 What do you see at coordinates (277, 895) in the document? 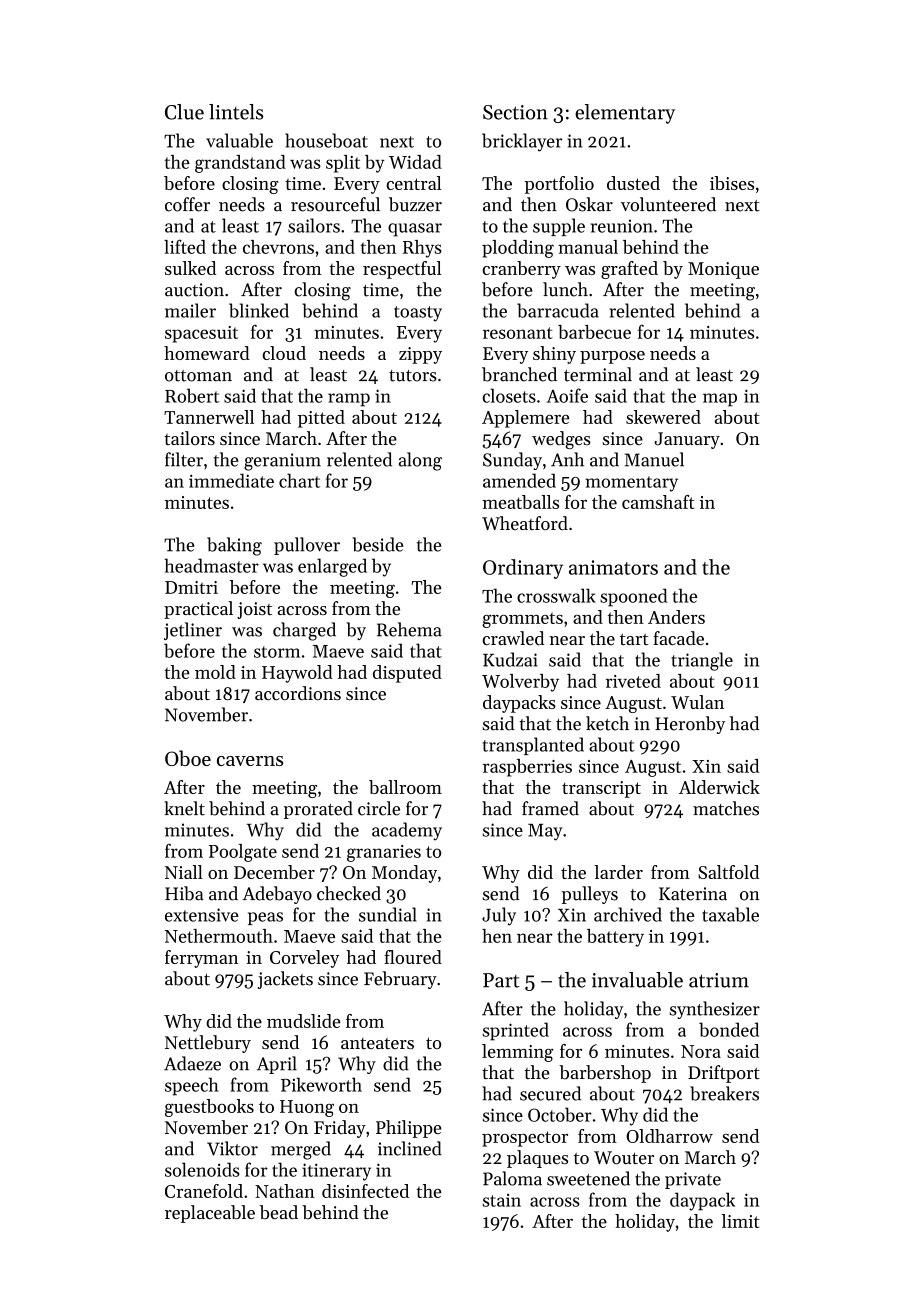
I see `Adebayo` at bounding box center [277, 895].
